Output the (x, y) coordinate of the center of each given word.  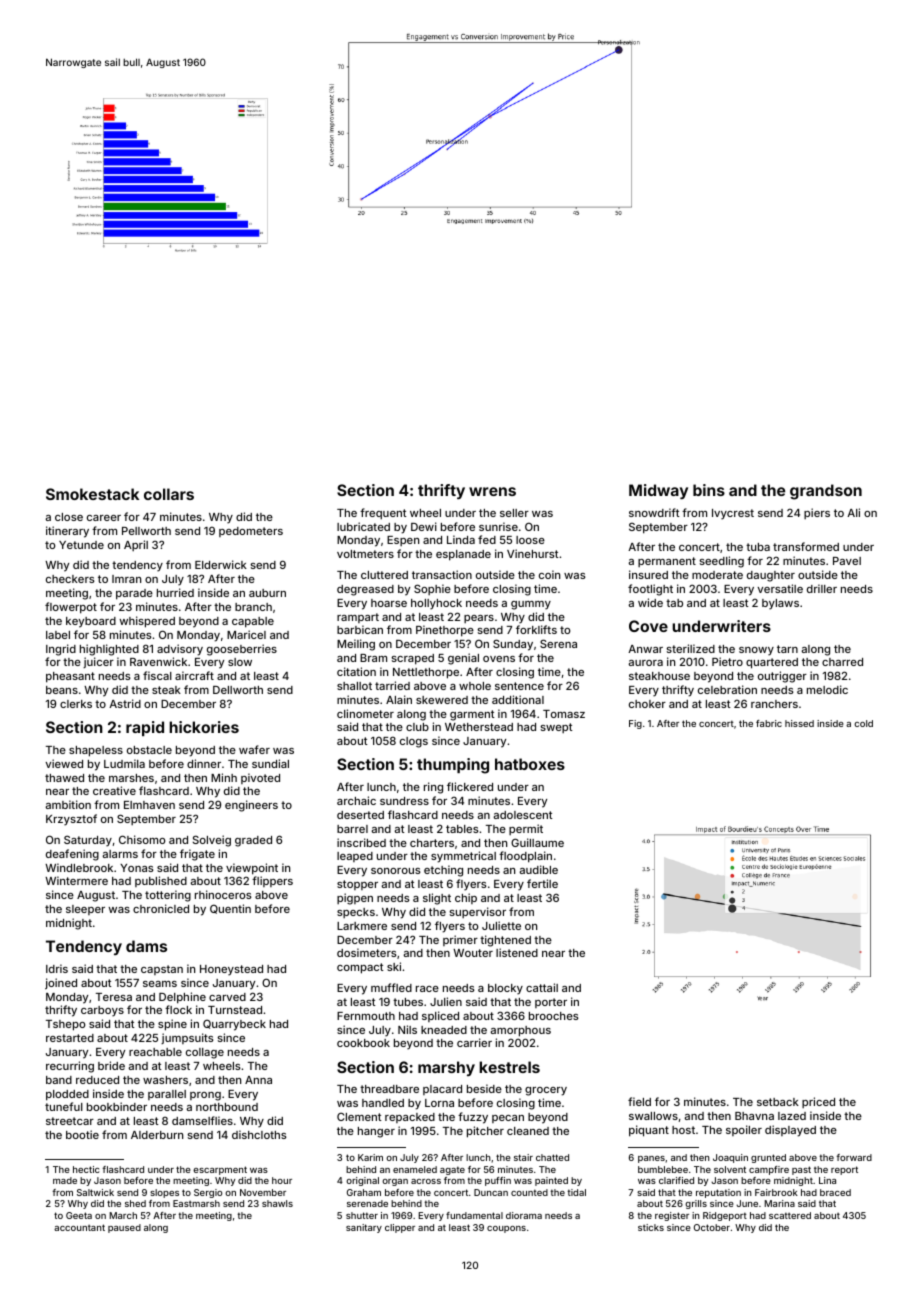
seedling (721, 562)
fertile (542, 883)
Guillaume (537, 842)
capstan (162, 970)
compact (360, 968)
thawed (64, 778)
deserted (360, 815)
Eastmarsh (196, 1203)
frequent (383, 514)
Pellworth (146, 531)
